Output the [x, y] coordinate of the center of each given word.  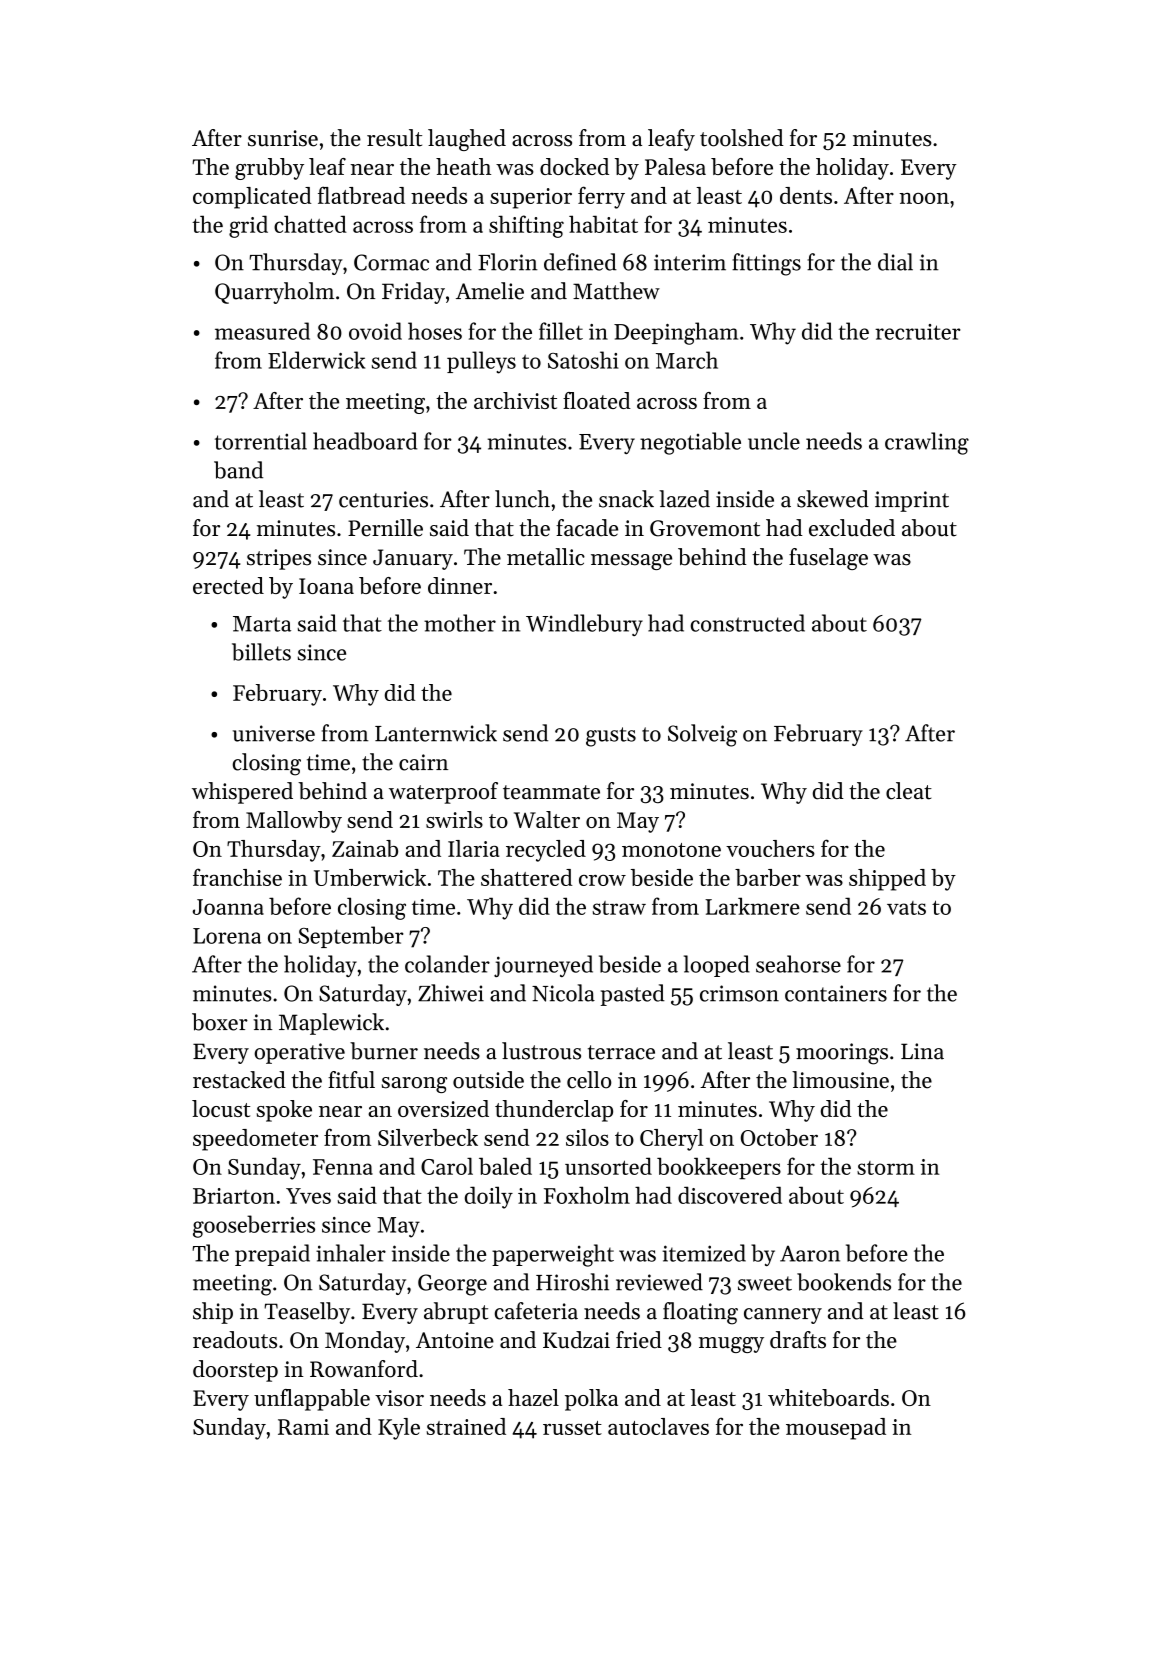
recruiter [917, 332]
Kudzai [576, 1340]
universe [274, 733]
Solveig [702, 735]
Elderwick [316, 360]
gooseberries [254, 1226]
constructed [748, 623]
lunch [522, 499]
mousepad [836, 1429]
